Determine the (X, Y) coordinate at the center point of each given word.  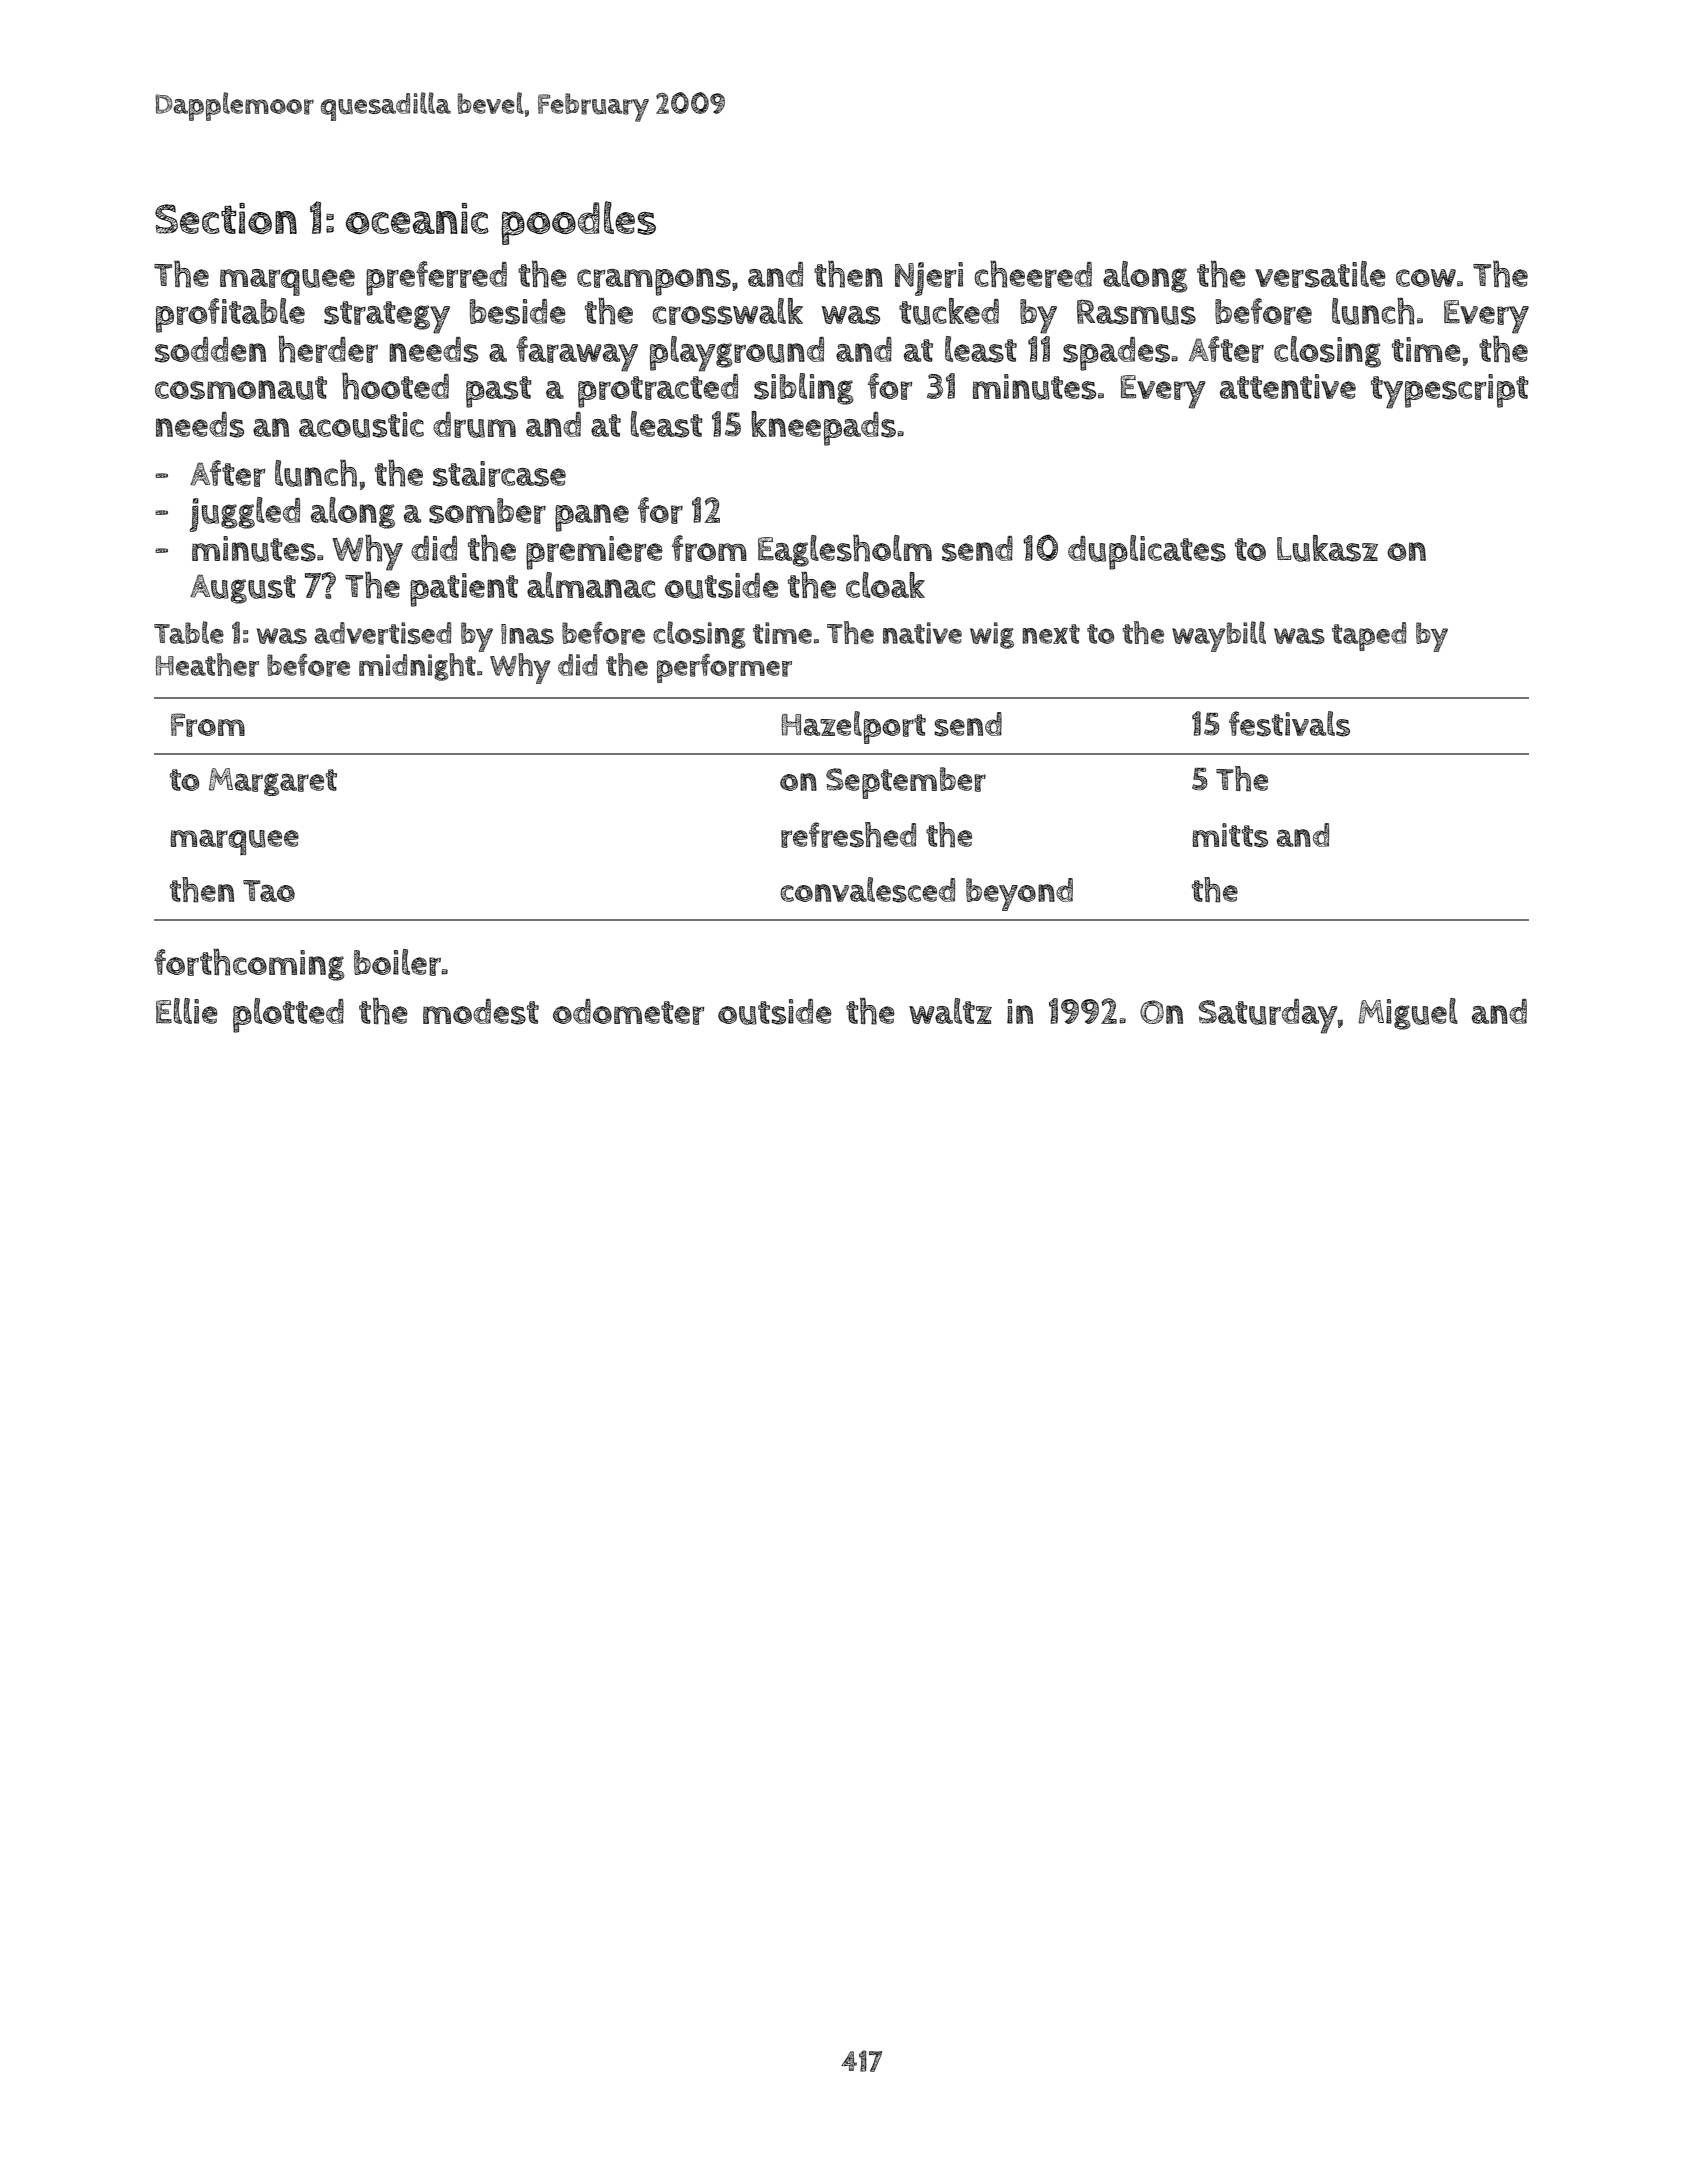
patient (464, 590)
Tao (269, 891)
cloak (885, 585)
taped (1369, 636)
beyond (1019, 894)
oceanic (417, 218)
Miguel (1408, 1014)
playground (737, 354)
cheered (1033, 274)
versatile (1320, 274)
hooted (395, 386)
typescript (1450, 391)
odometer (629, 1012)
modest (481, 1012)
